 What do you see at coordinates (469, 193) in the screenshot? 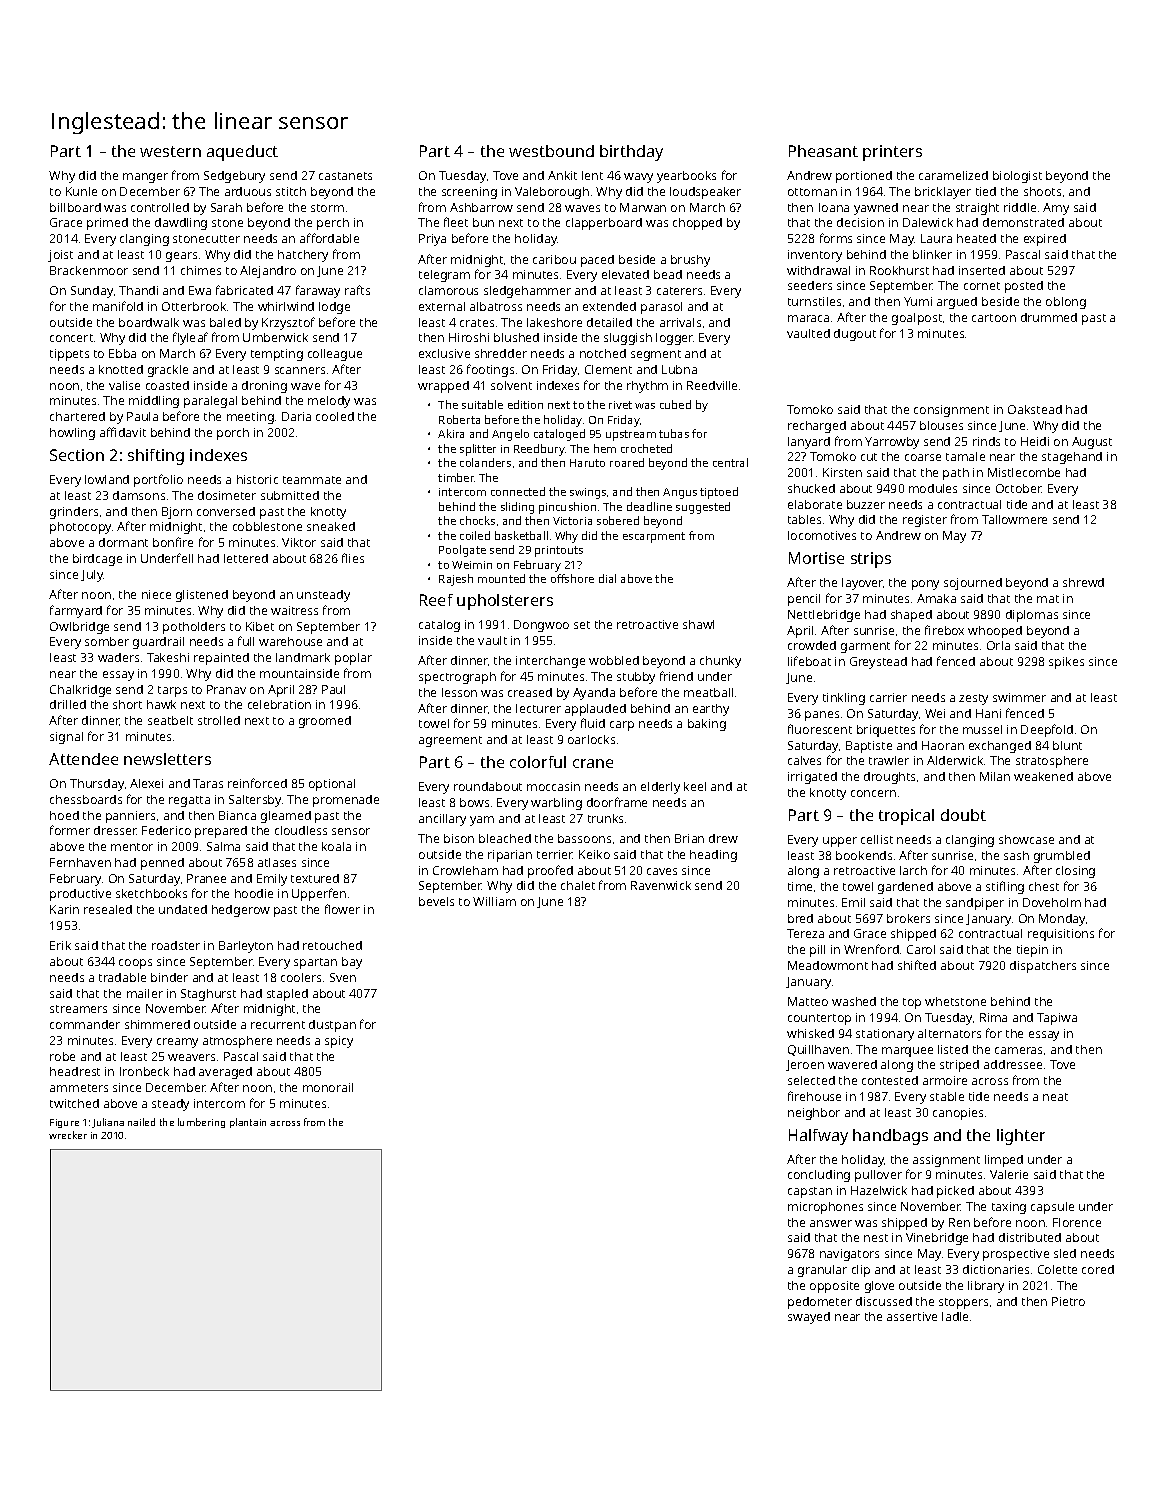
I see `screening` at bounding box center [469, 193].
